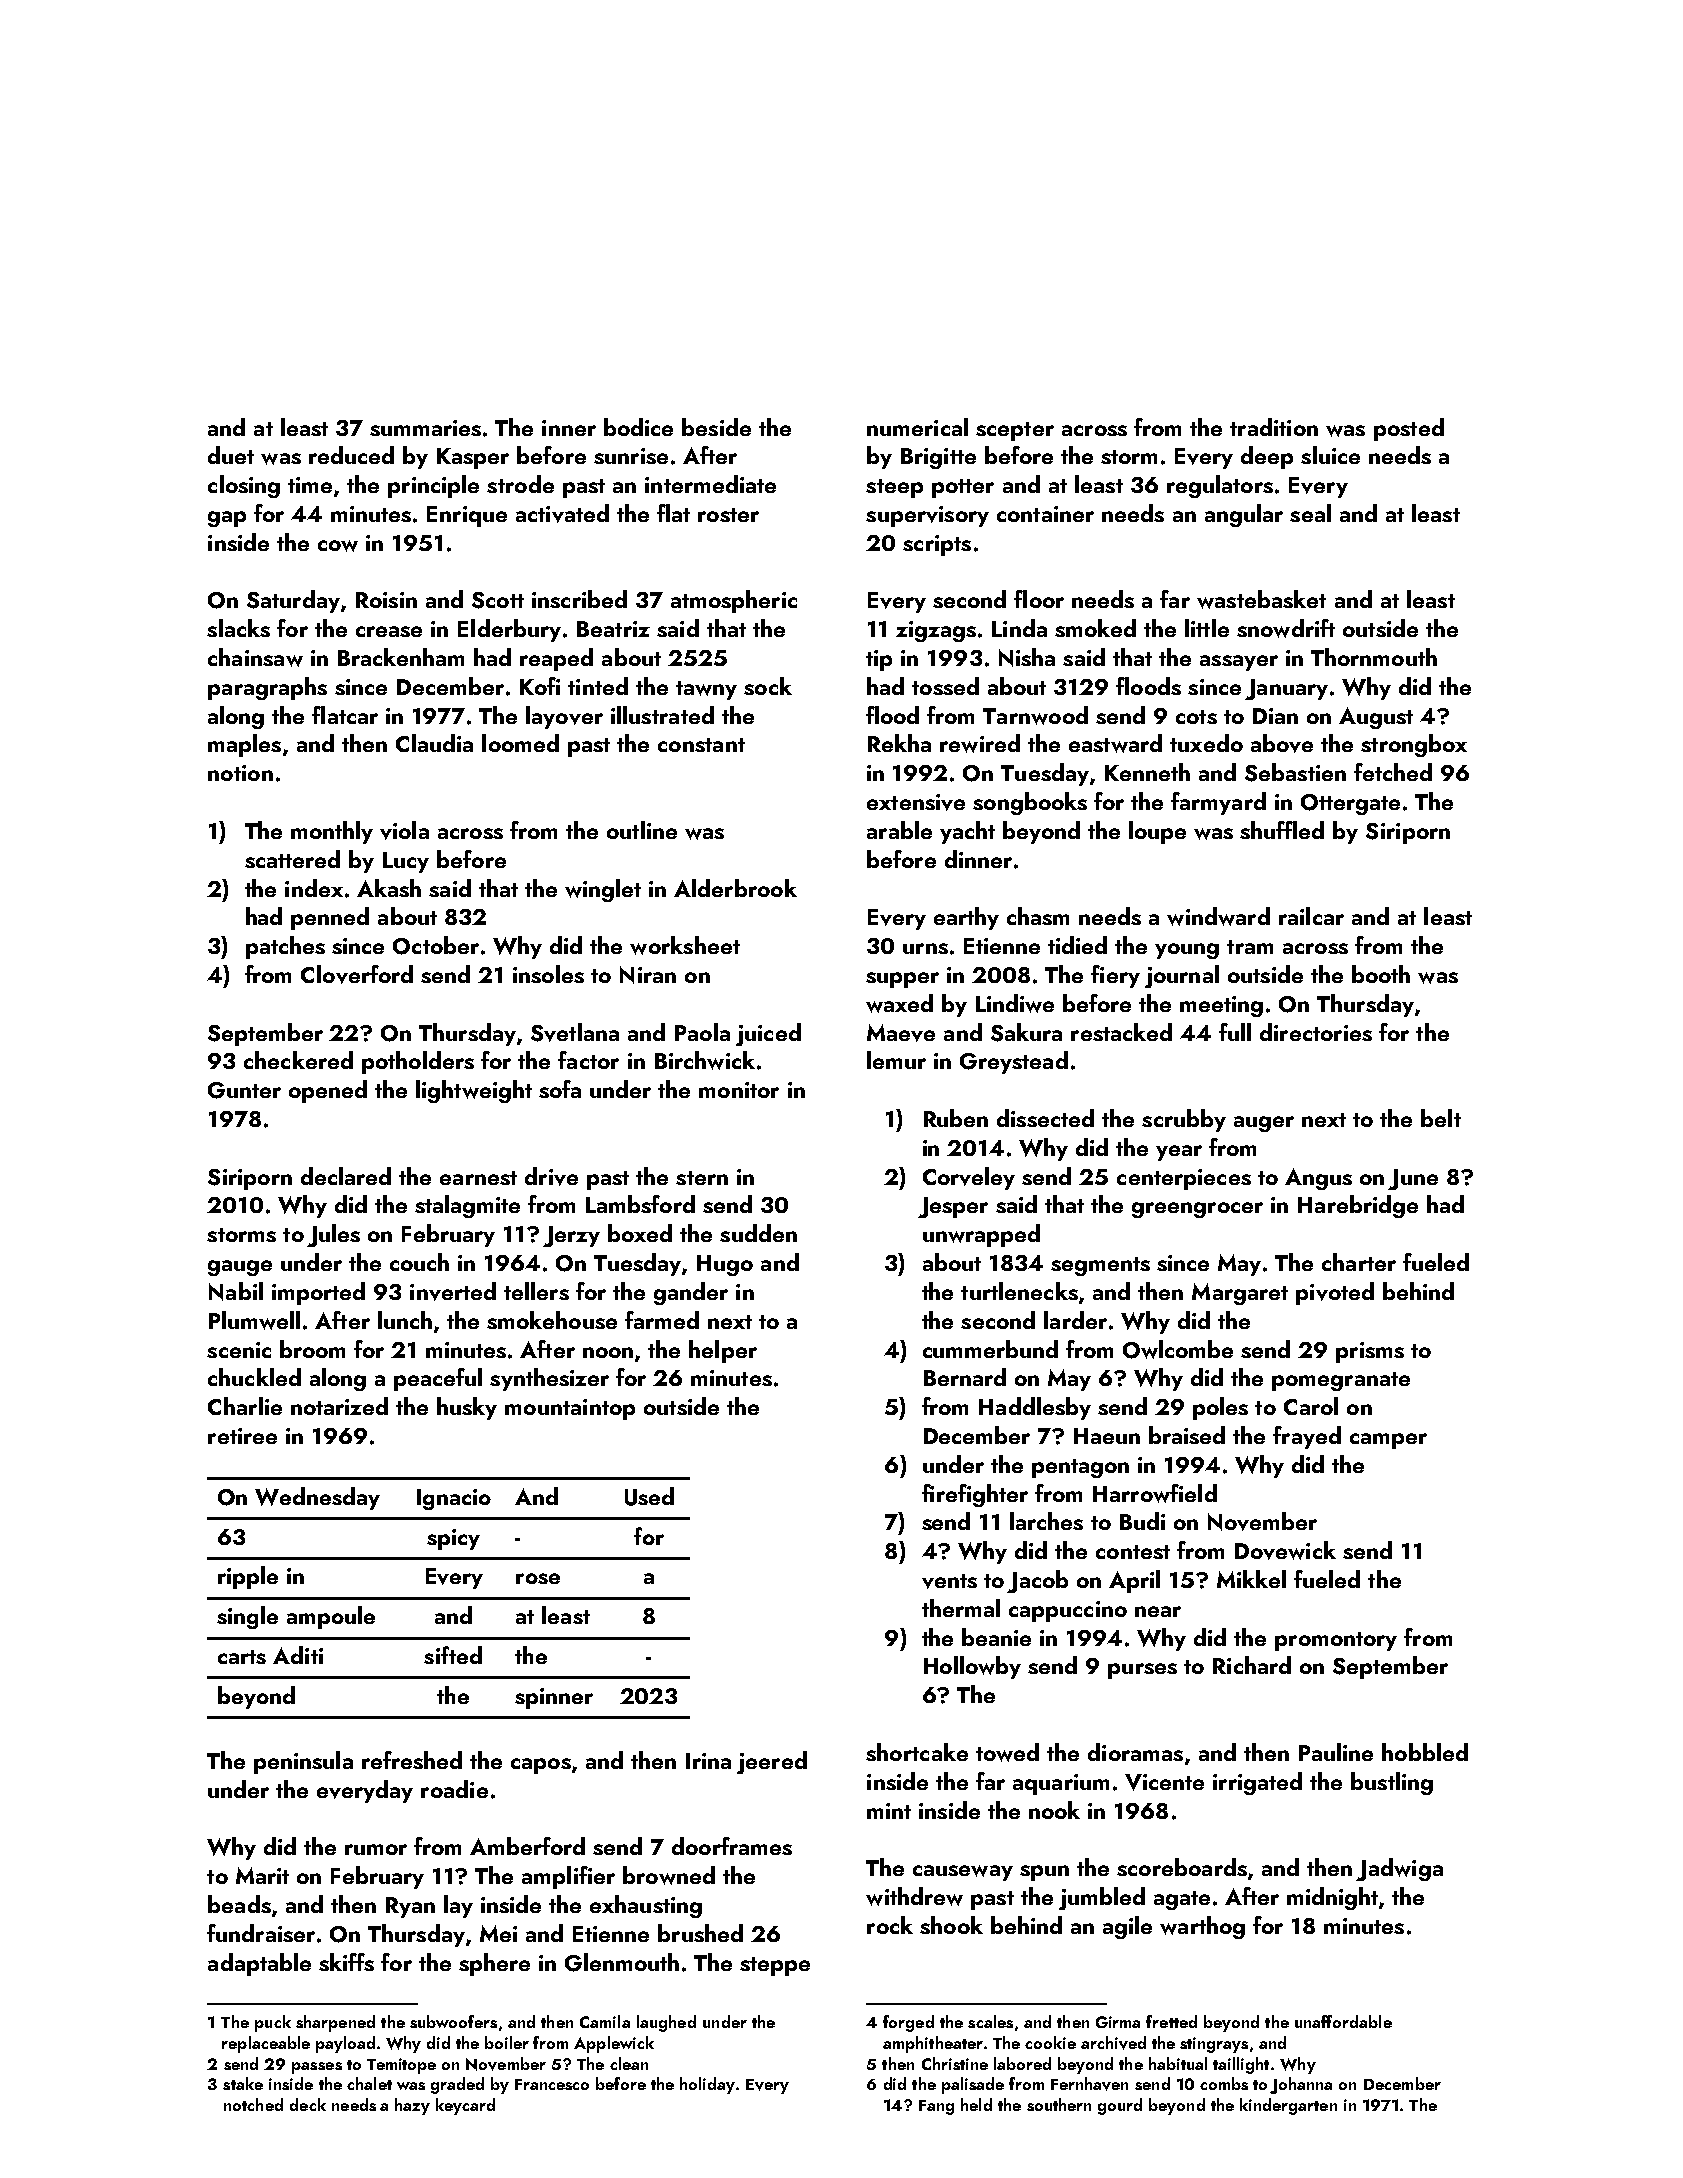  Describe the element at coordinates (292, 859) in the screenshot. I see `scattered` at that location.
